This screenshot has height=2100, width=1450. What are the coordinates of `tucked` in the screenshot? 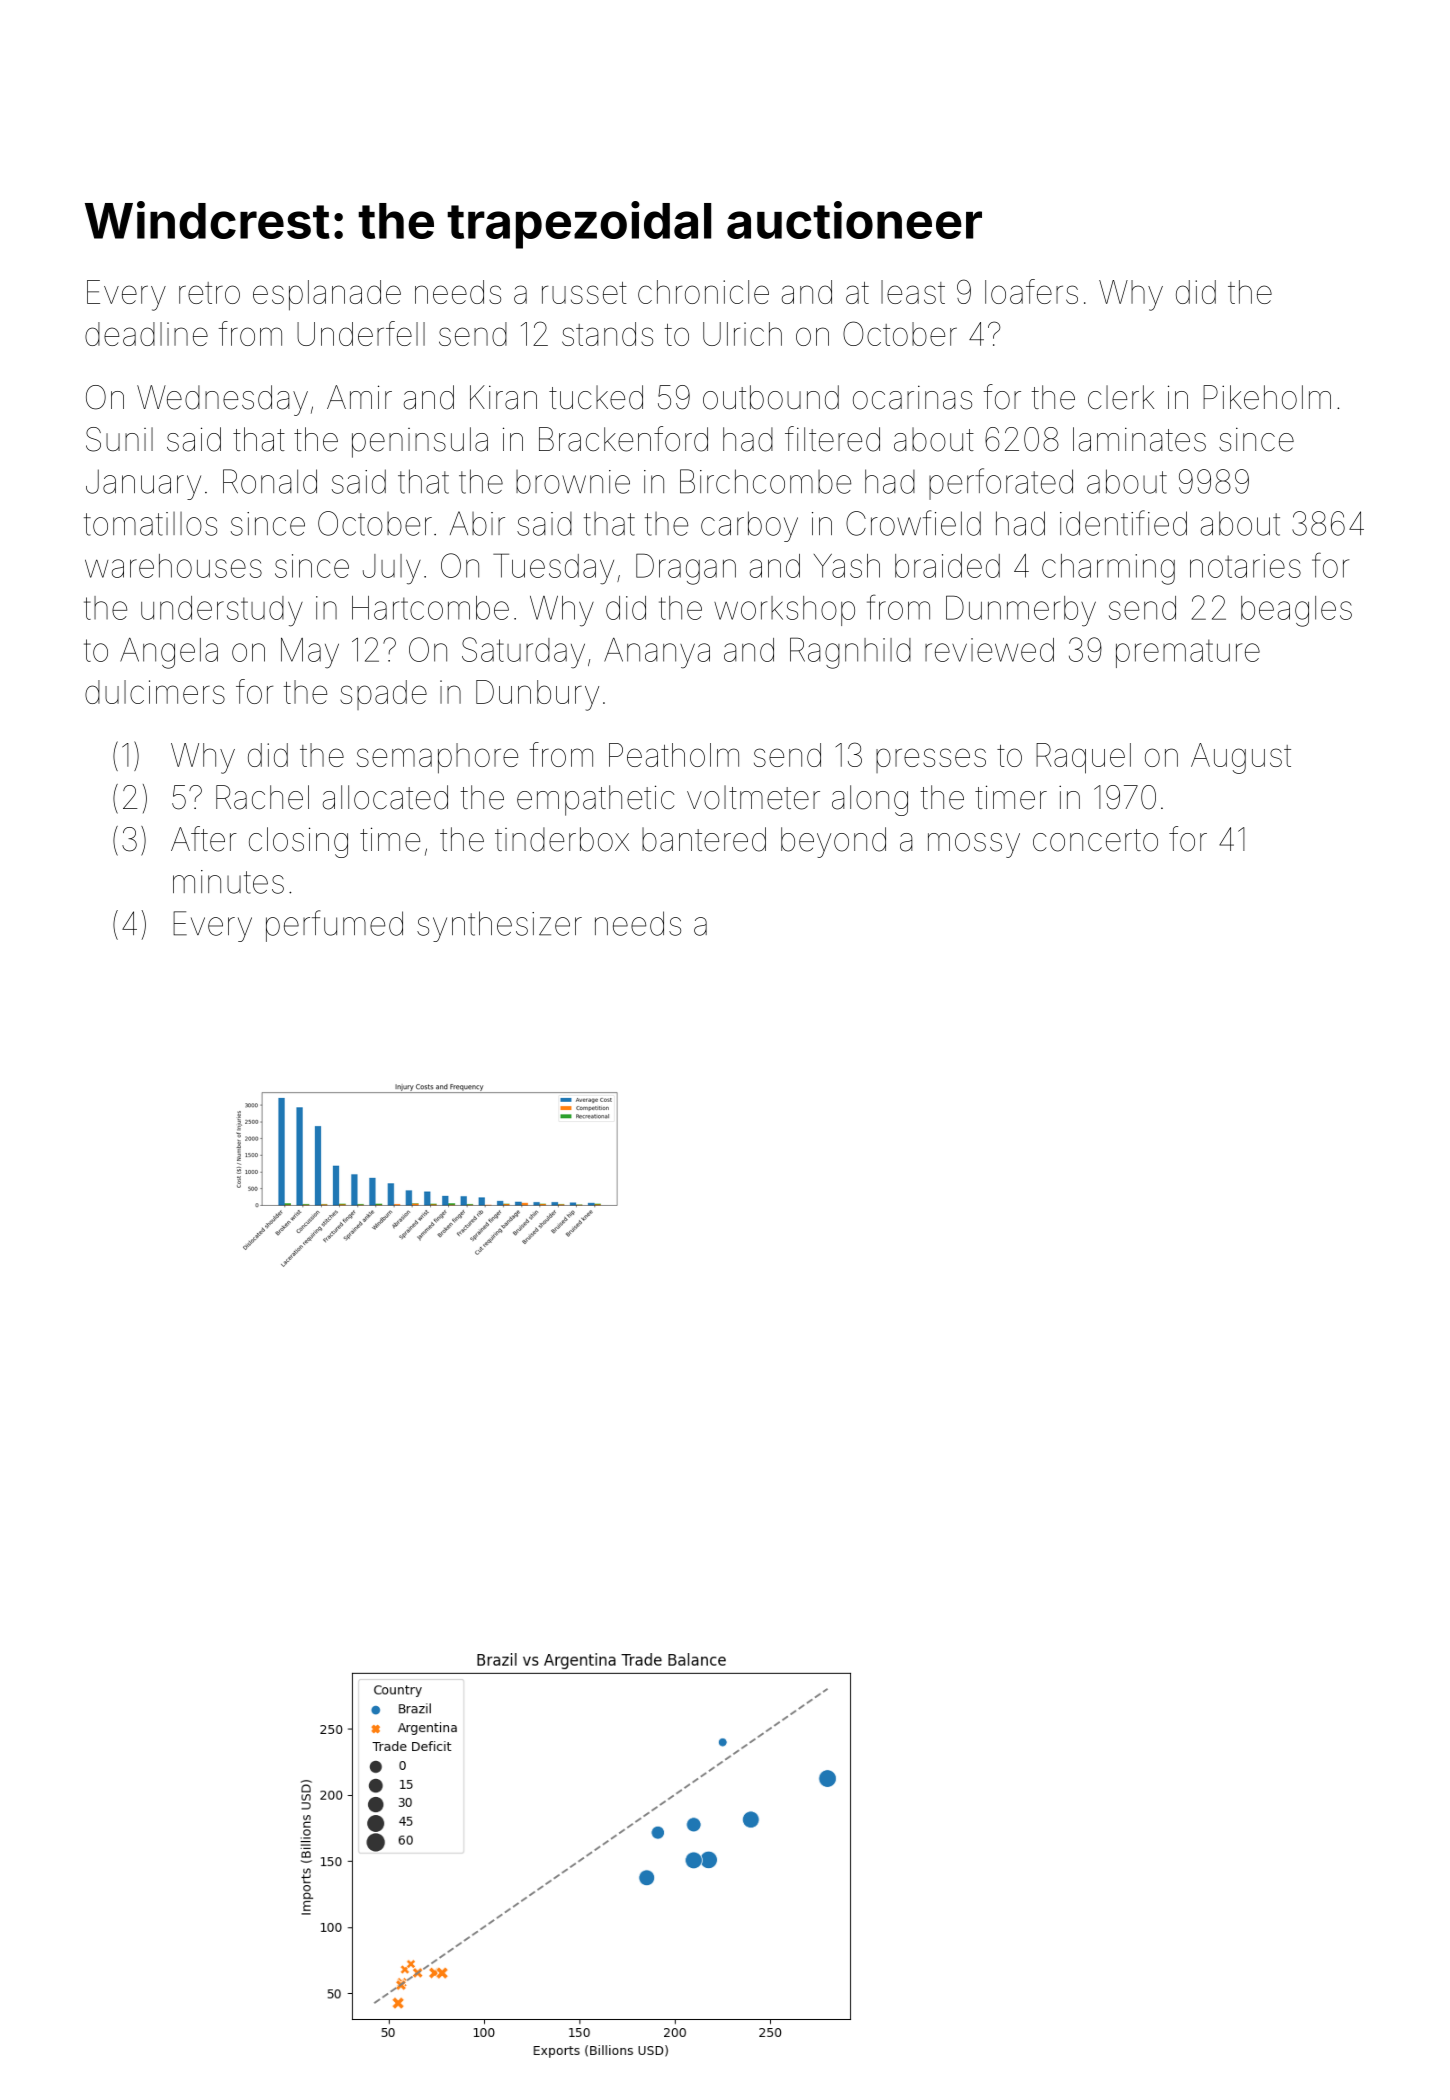 It's located at (596, 397).
